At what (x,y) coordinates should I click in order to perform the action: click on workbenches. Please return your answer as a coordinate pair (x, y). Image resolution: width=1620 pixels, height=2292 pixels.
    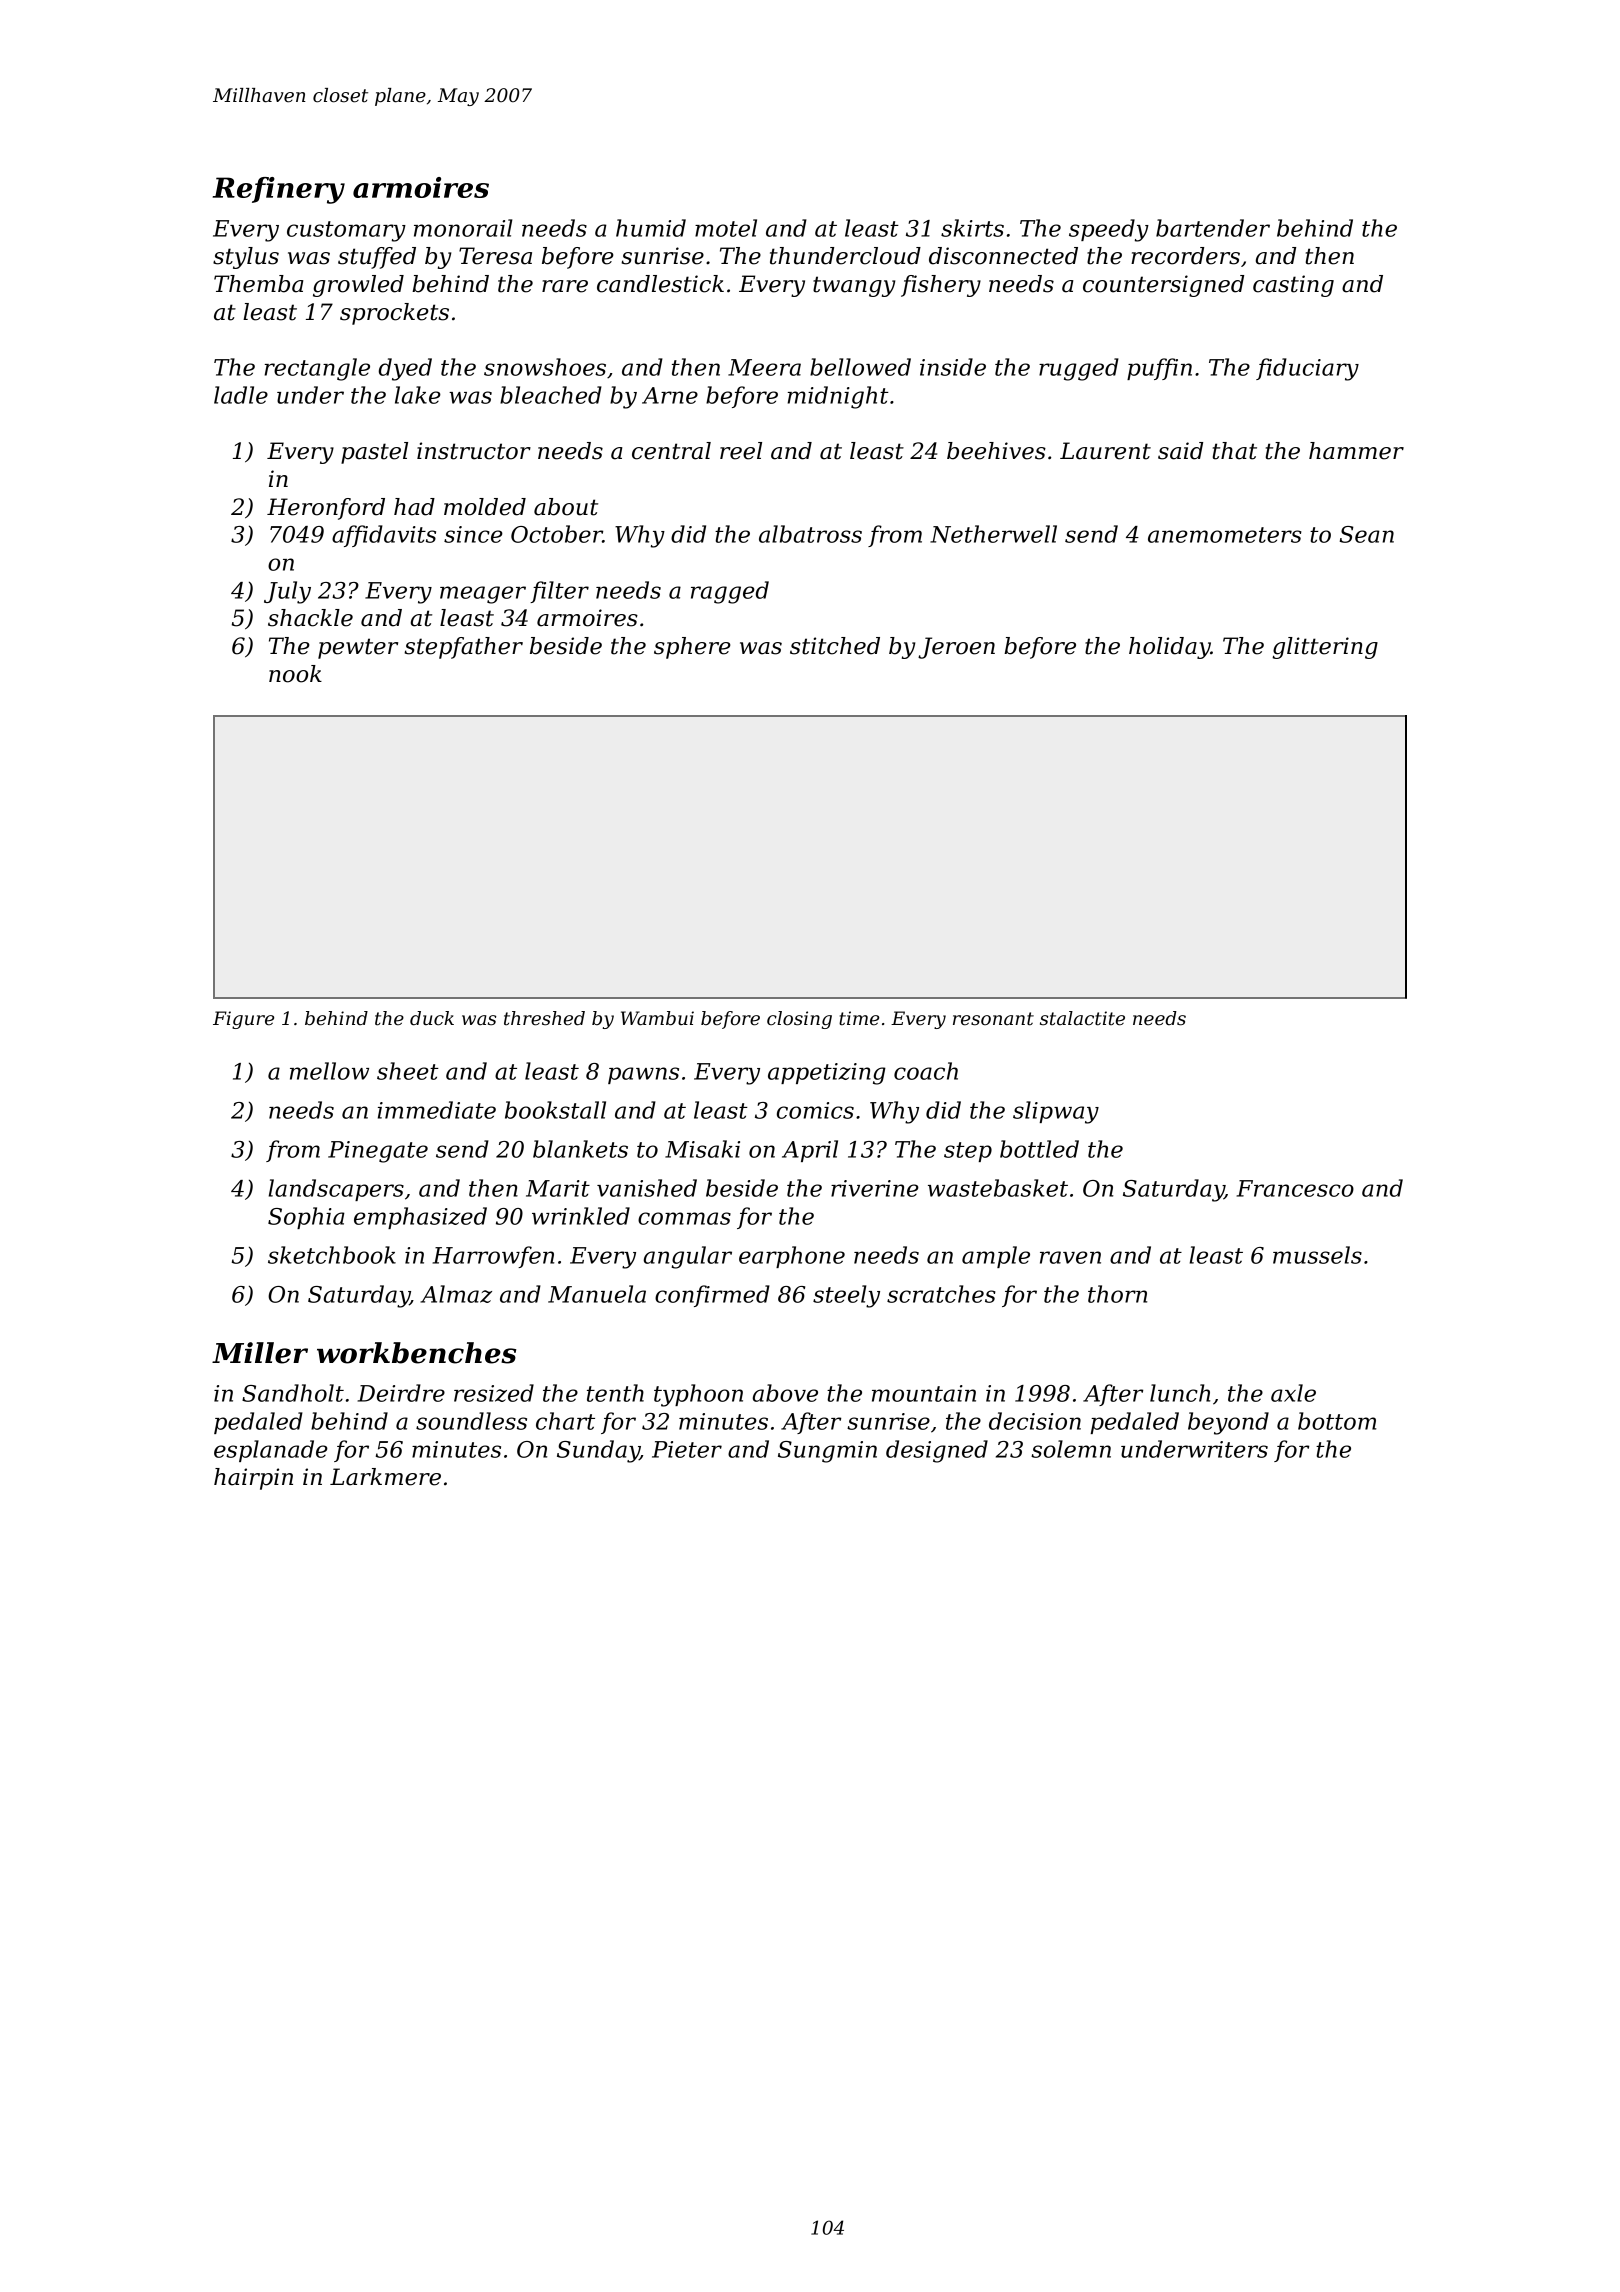
    Looking at the image, I should click on (416, 1353).
